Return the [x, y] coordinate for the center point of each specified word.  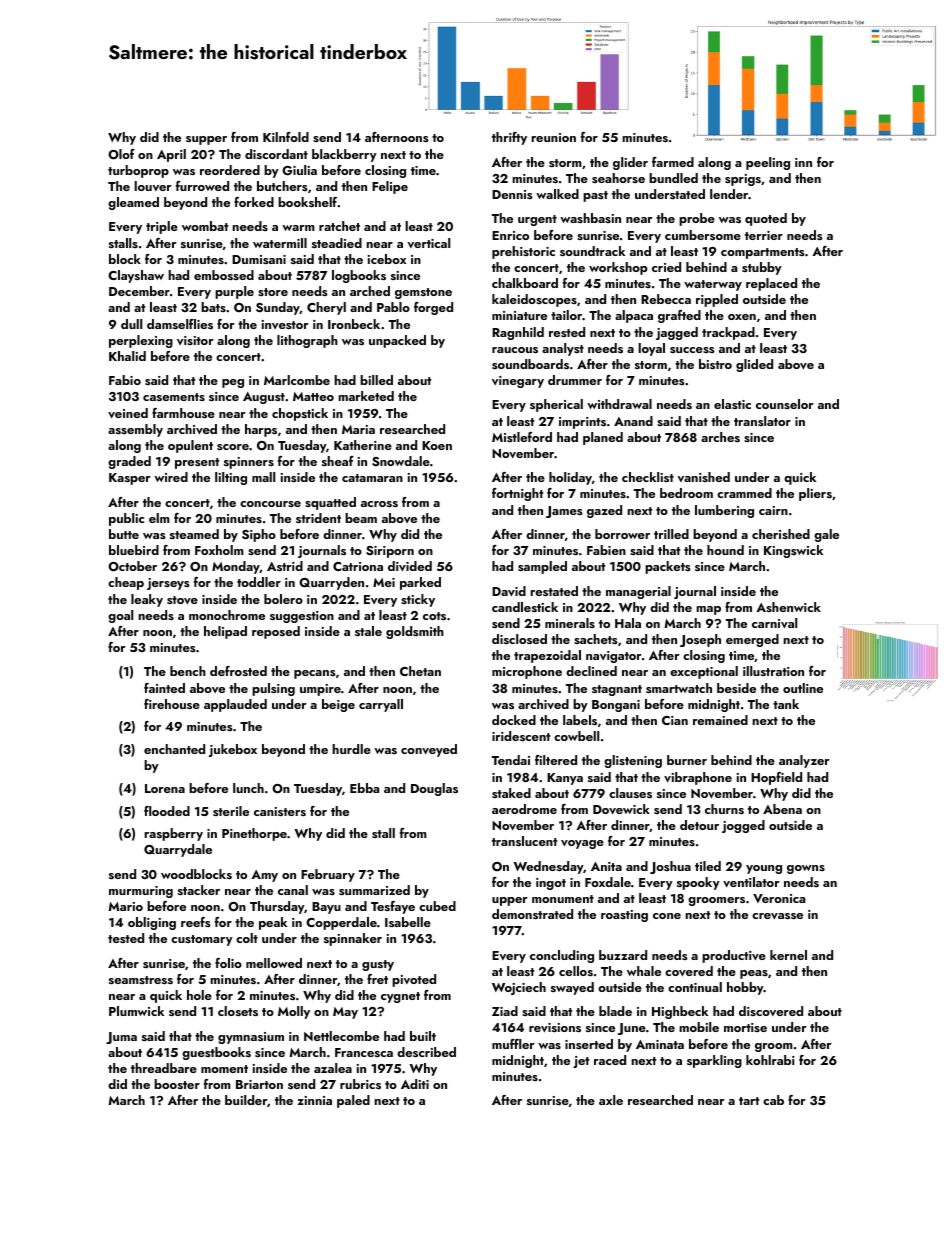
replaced [771, 284]
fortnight [517, 494]
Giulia [299, 170]
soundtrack [592, 251]
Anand [633, 421]
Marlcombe [297, 380]
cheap [126, 583]
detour [699, 825]
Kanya [565, 779]
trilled [671, 534]
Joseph [700, 640]
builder [246, 1100]
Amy [264, 876]
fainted [164, 688]
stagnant [617, 690]
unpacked [397, 341]
